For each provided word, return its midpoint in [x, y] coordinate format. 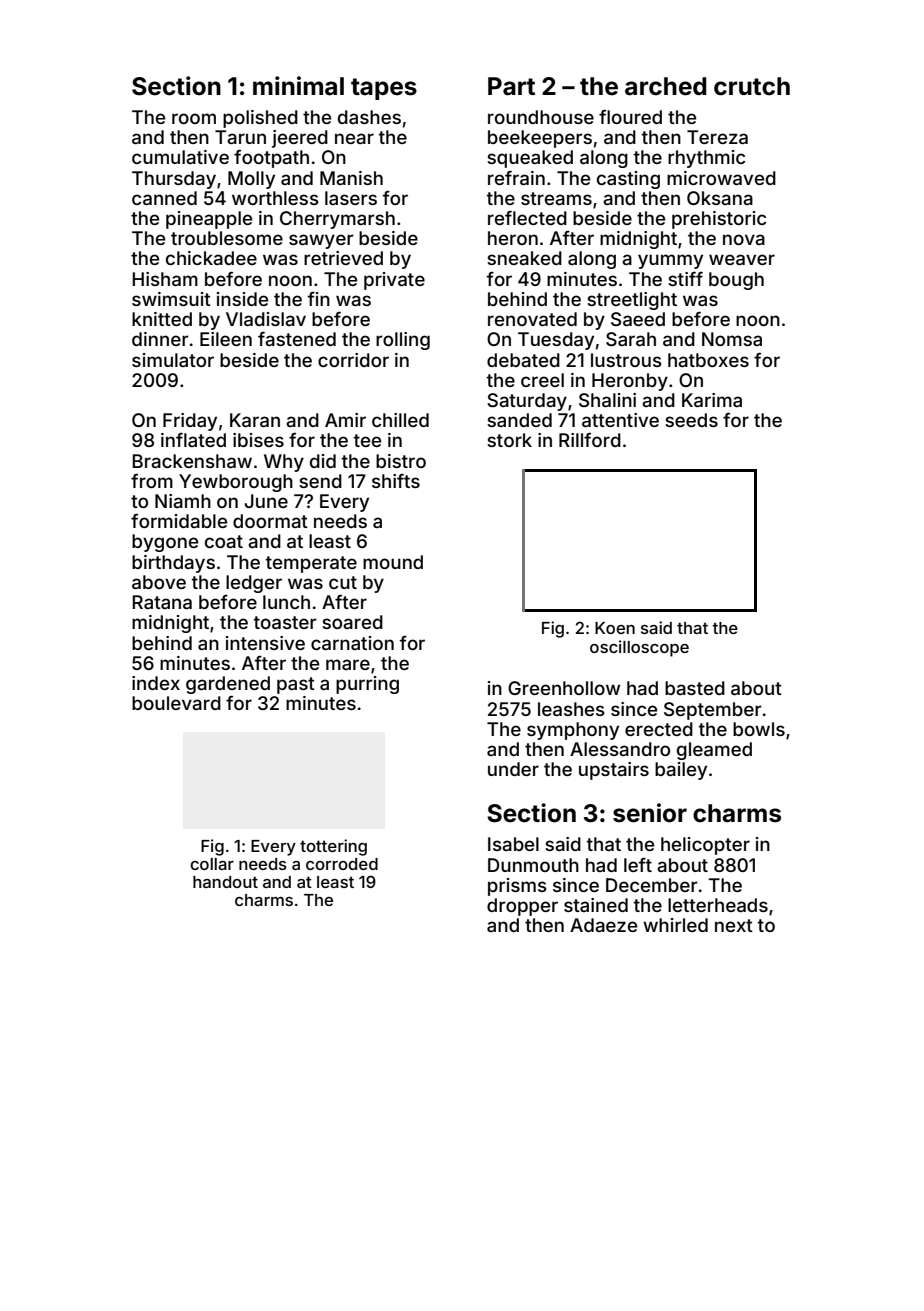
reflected [527, 217]
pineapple [209, 220]
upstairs [614, 771]
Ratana [162, 602]
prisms [517, 887]
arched [665, 86]
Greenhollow [564, 688]
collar [212, 864]
